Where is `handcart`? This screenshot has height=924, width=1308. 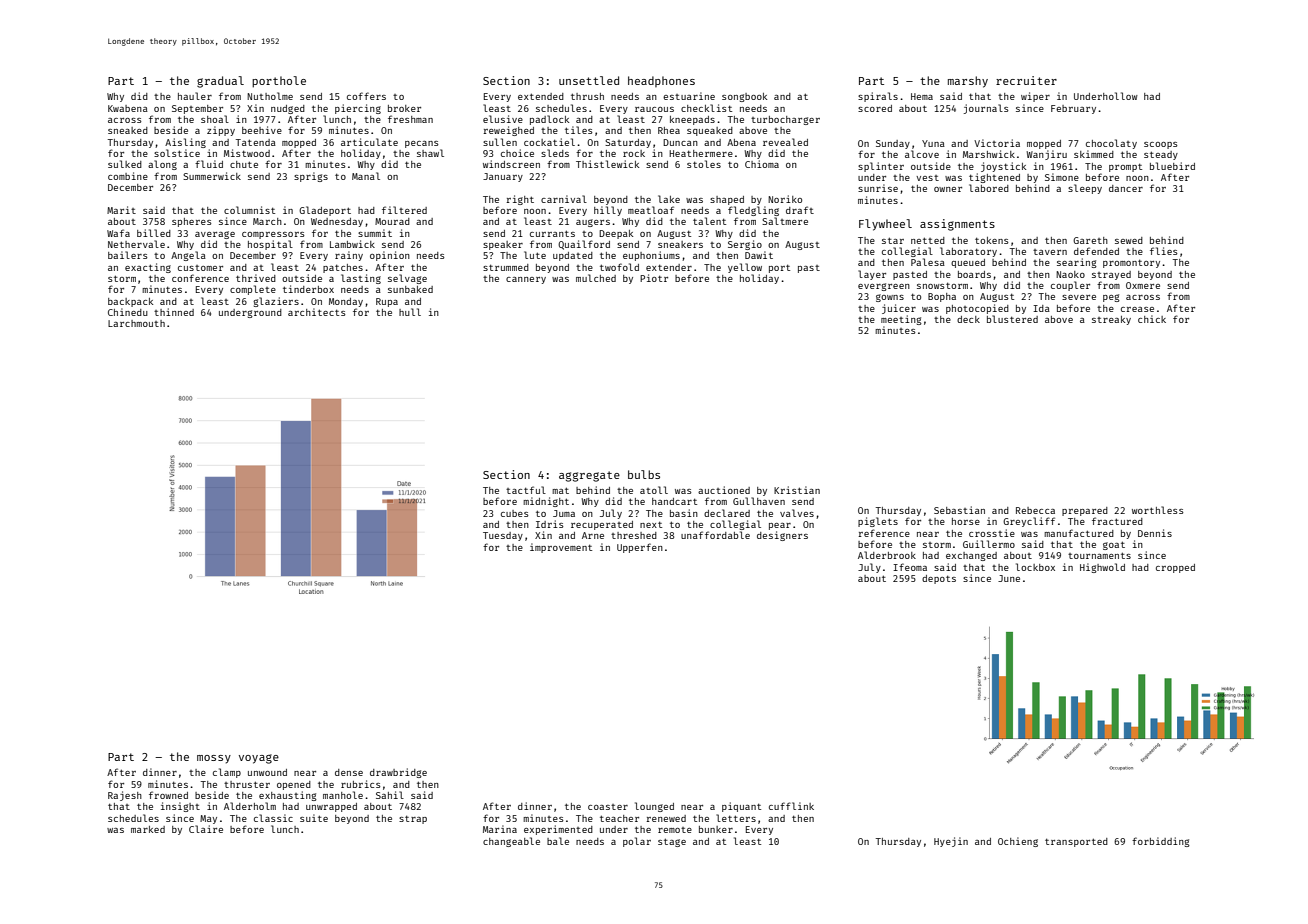
handcart is located at coordinates (674, 501).
